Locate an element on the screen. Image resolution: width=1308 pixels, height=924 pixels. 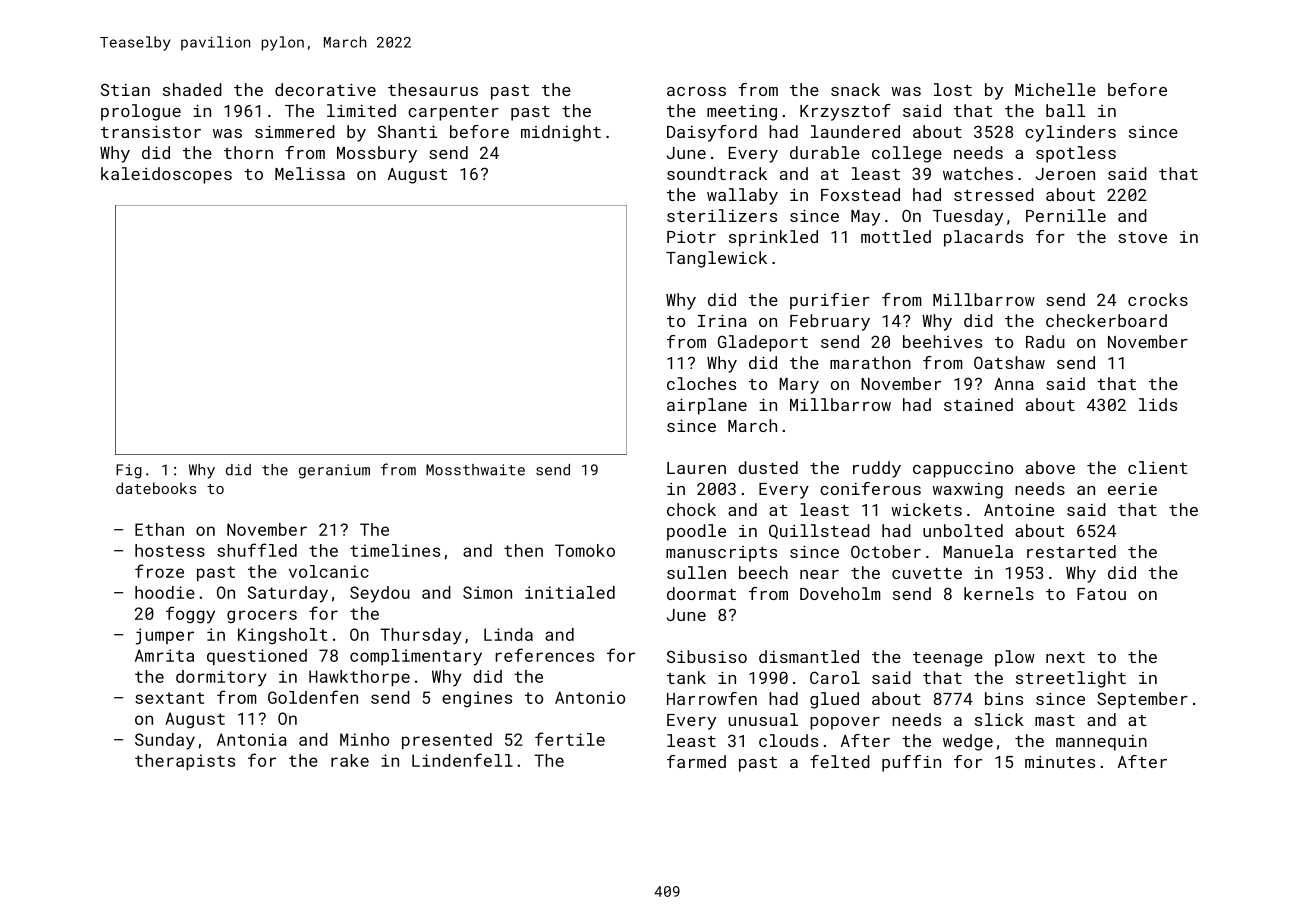
Fig is located at coordinates (129, 471).
